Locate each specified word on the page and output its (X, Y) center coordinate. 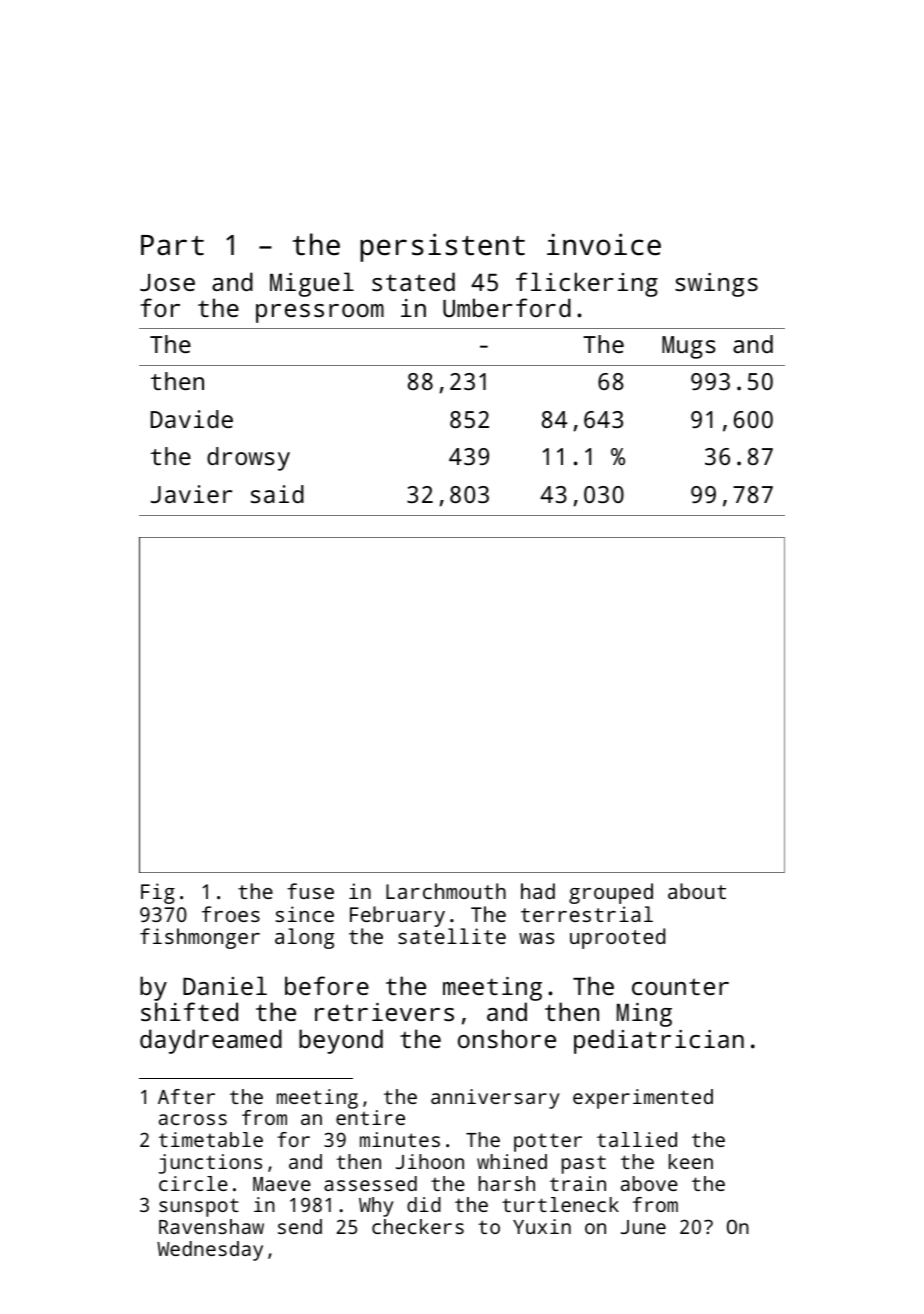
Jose (167, 282)
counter (680, 987)
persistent (442, 247)
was (536, 938)
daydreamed (211, 1041)
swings (716, 285)
